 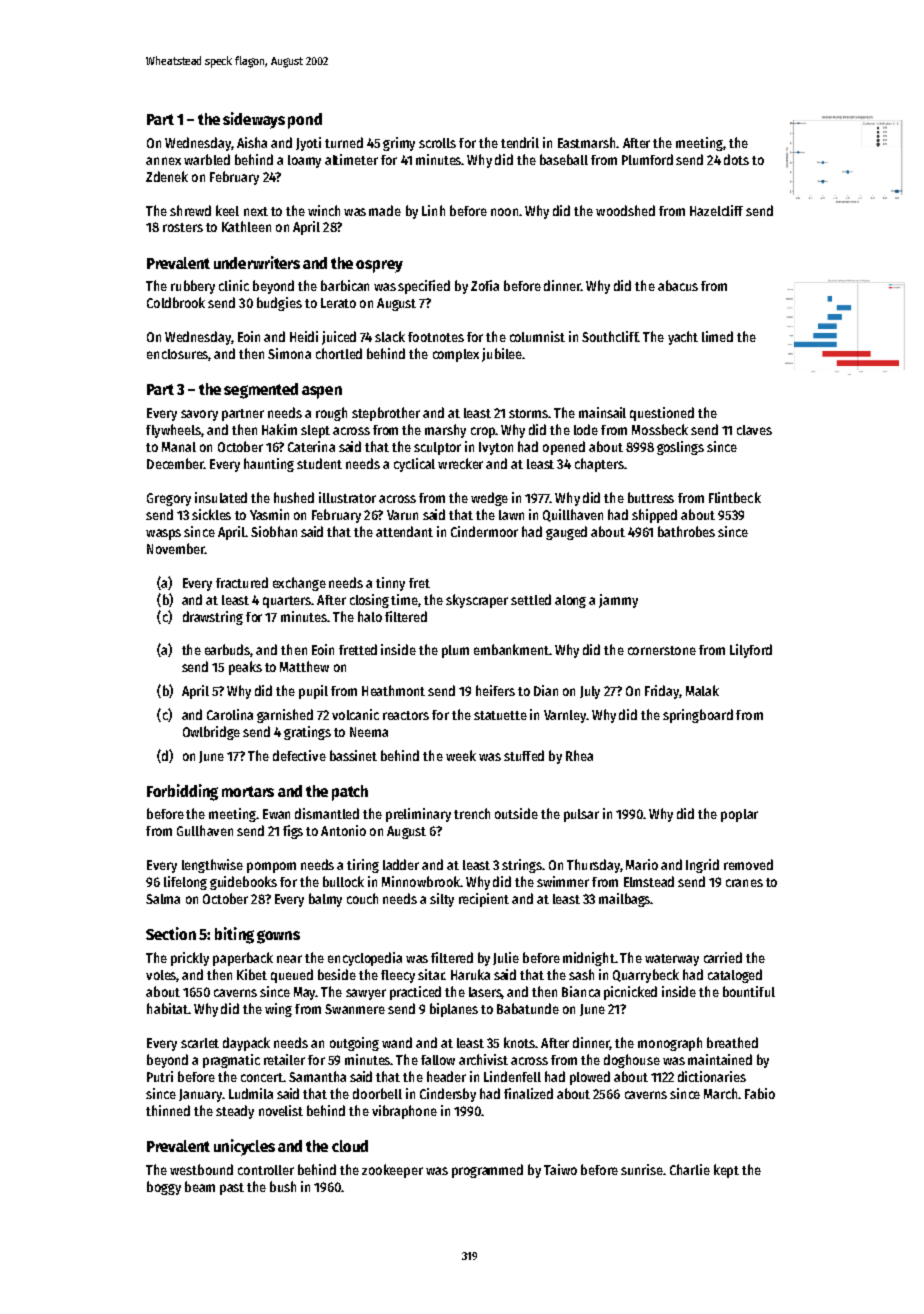 I want to click on strings, so click(x=522, y=866).
